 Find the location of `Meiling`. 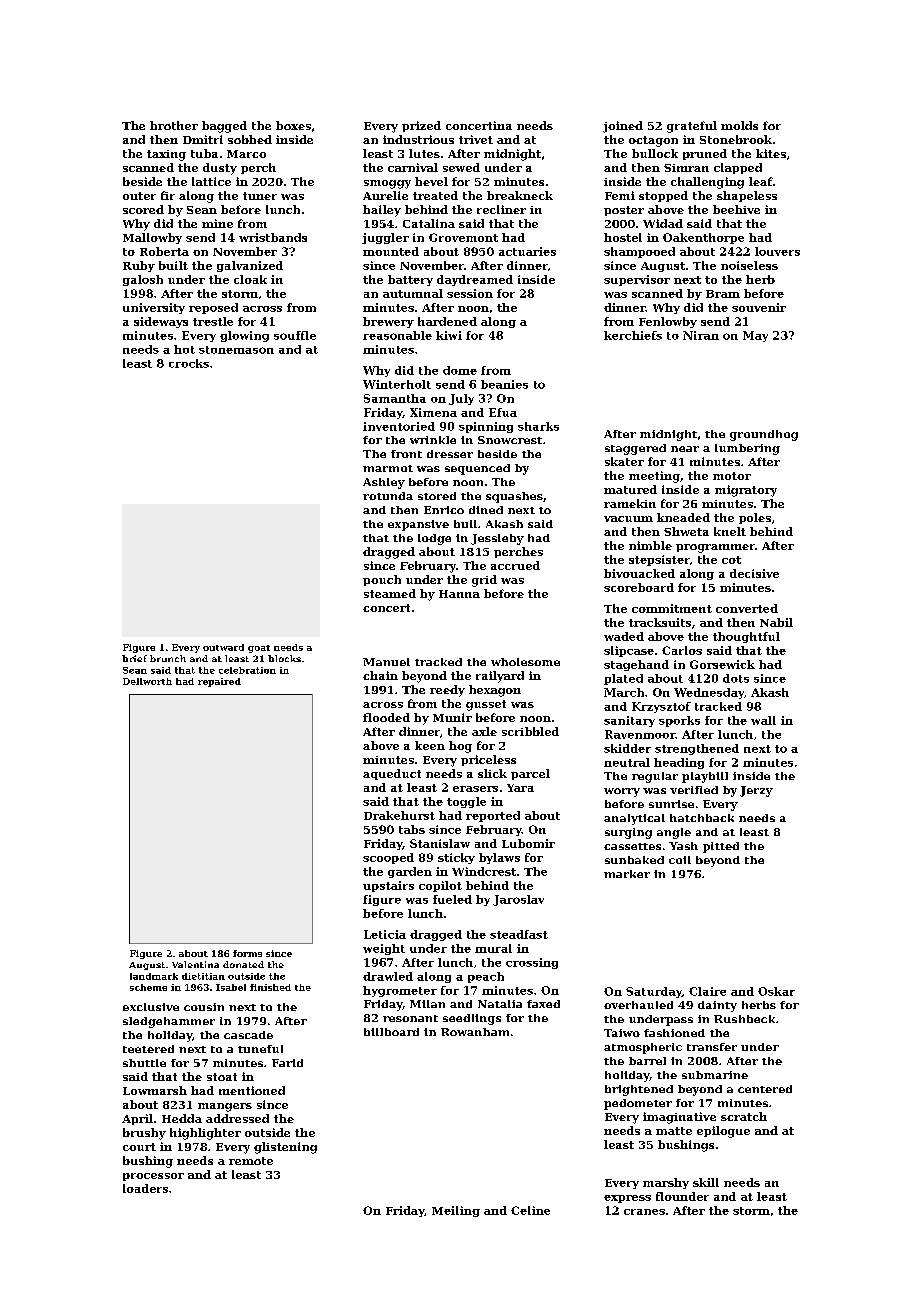

Meiling is located at coordinates (456, 1211).
